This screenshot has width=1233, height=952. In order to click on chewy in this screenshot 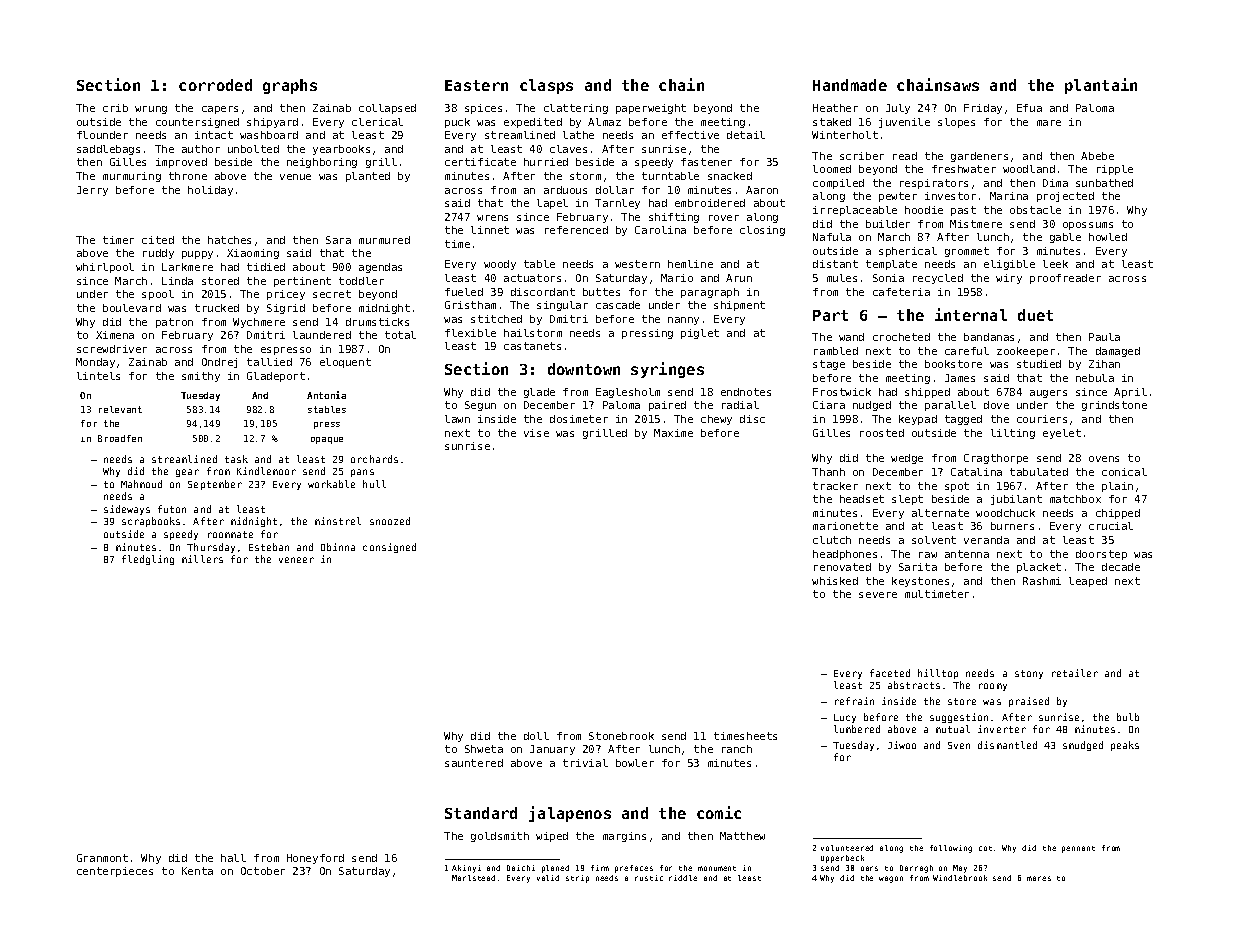, I will do `click(716, 420)`.
